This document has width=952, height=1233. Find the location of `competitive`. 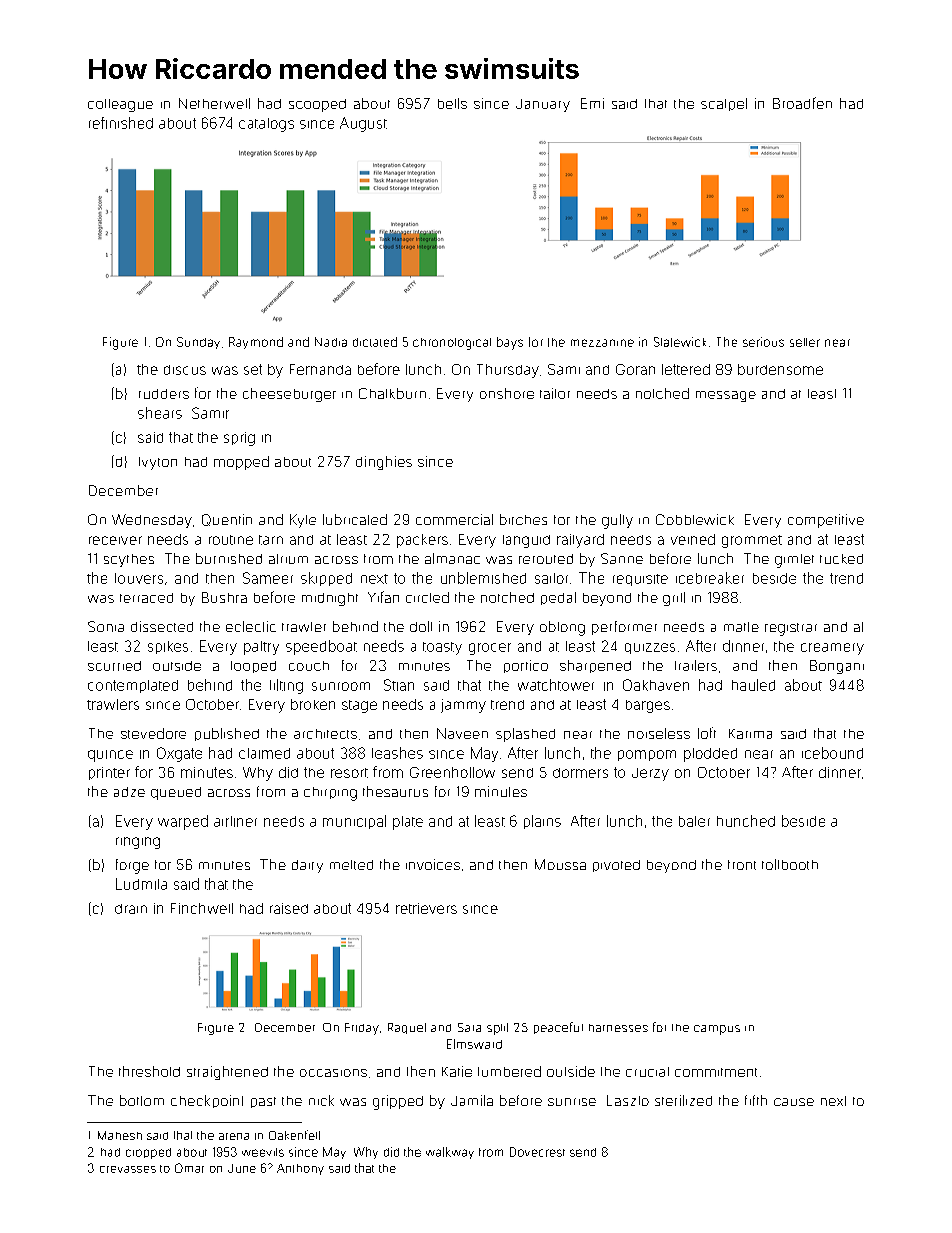

competitive is located at coordinates (826, 521).
